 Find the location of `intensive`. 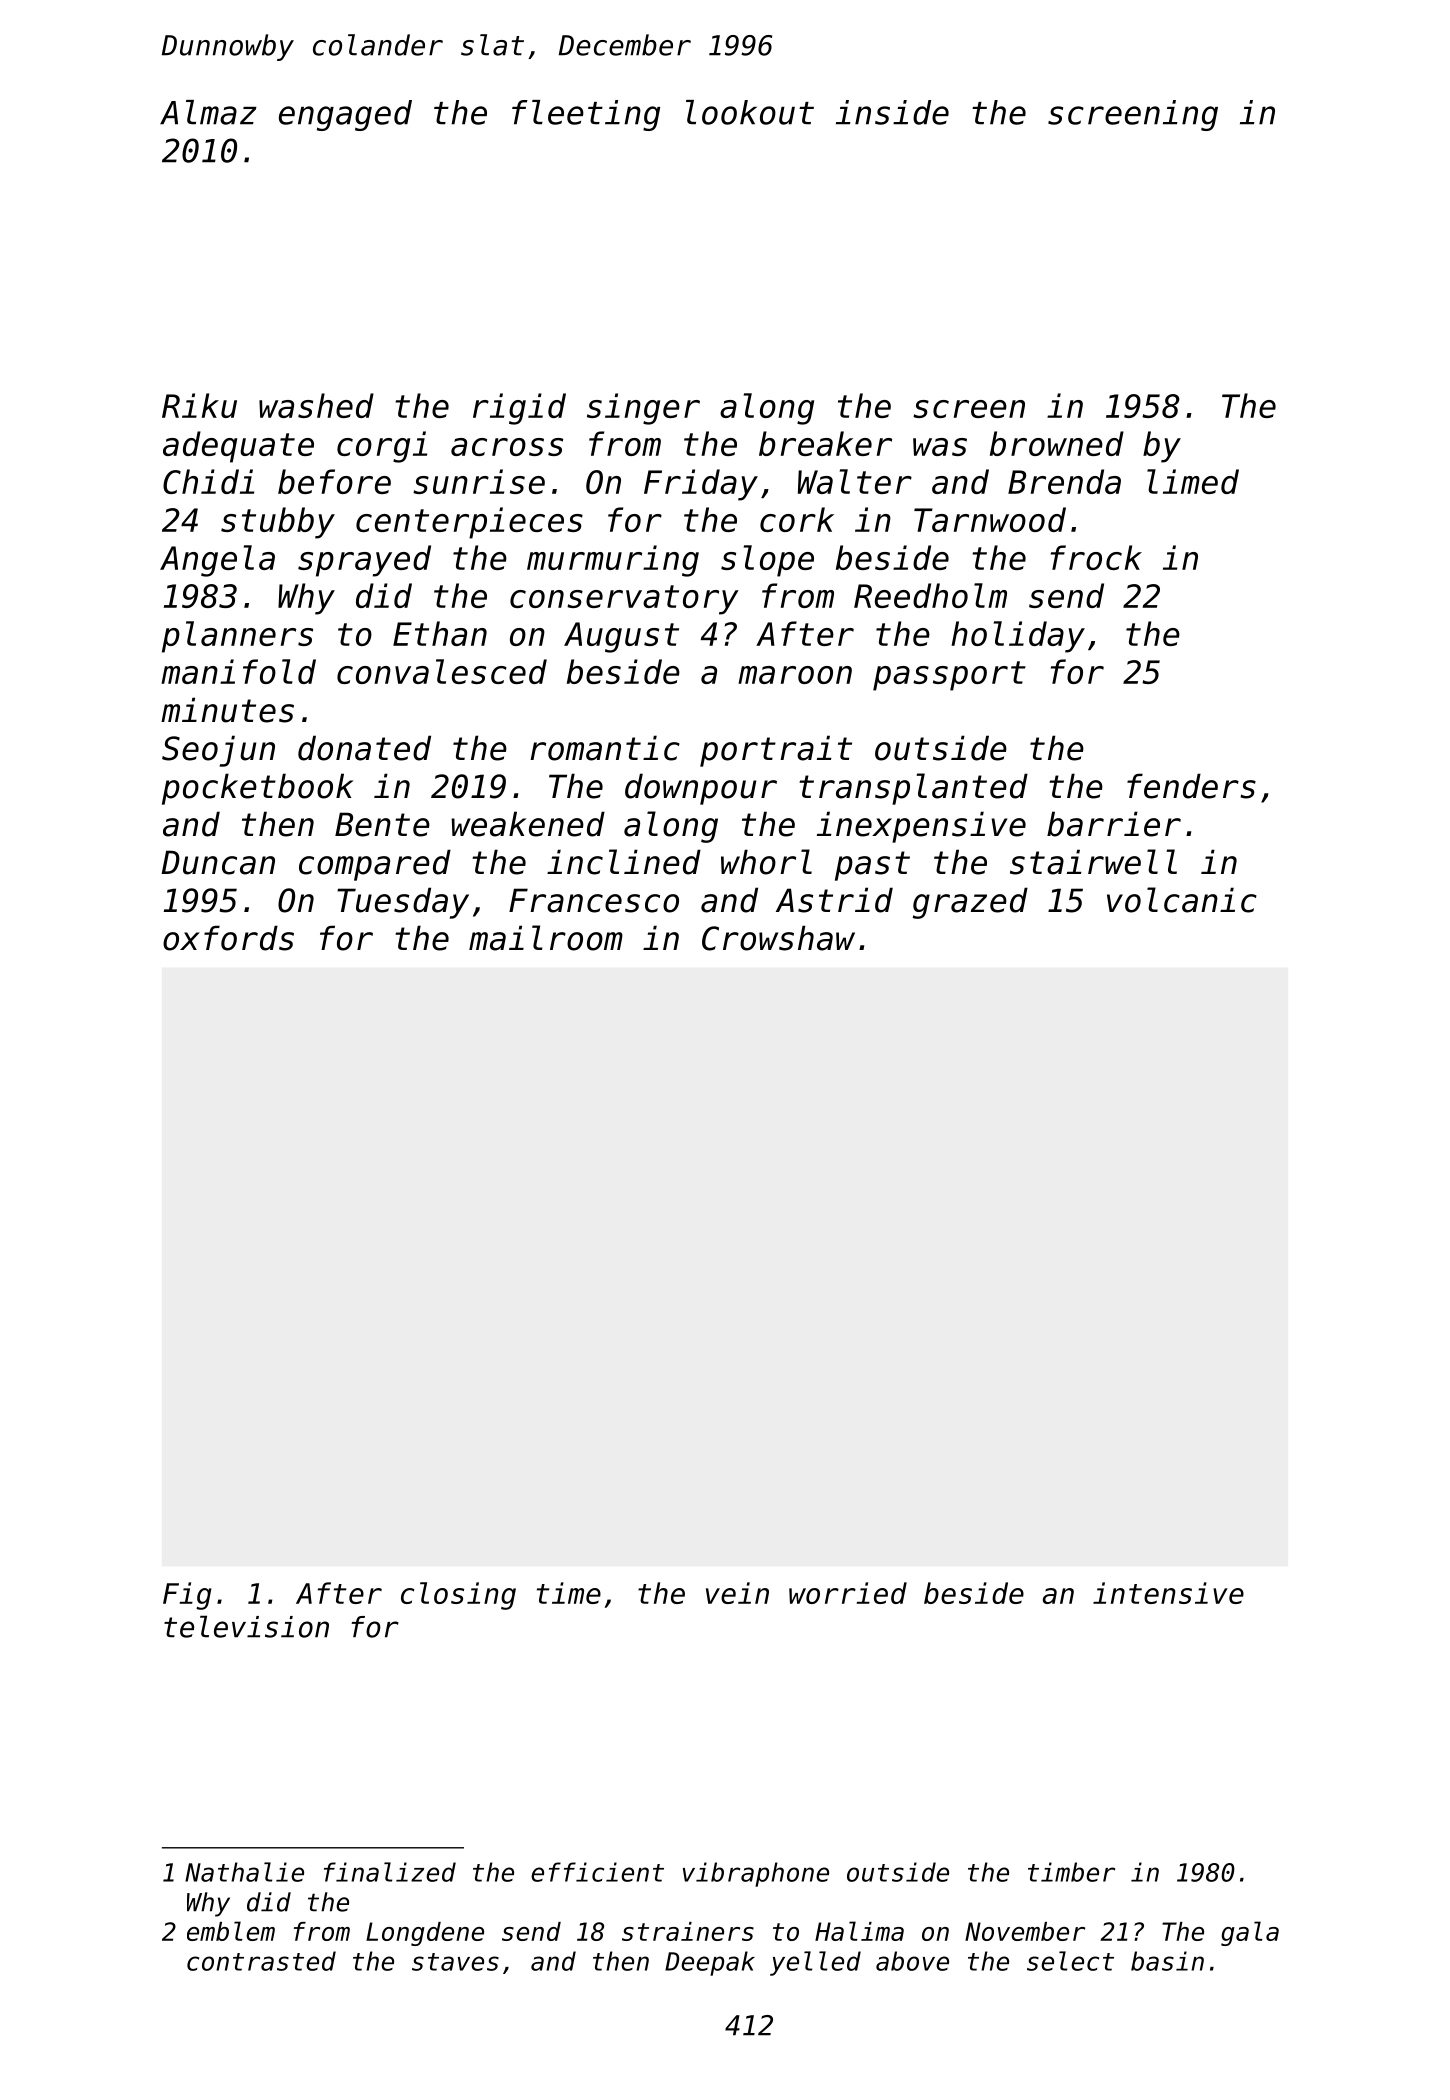

intensive is located at coordinates (1168, 1593).
